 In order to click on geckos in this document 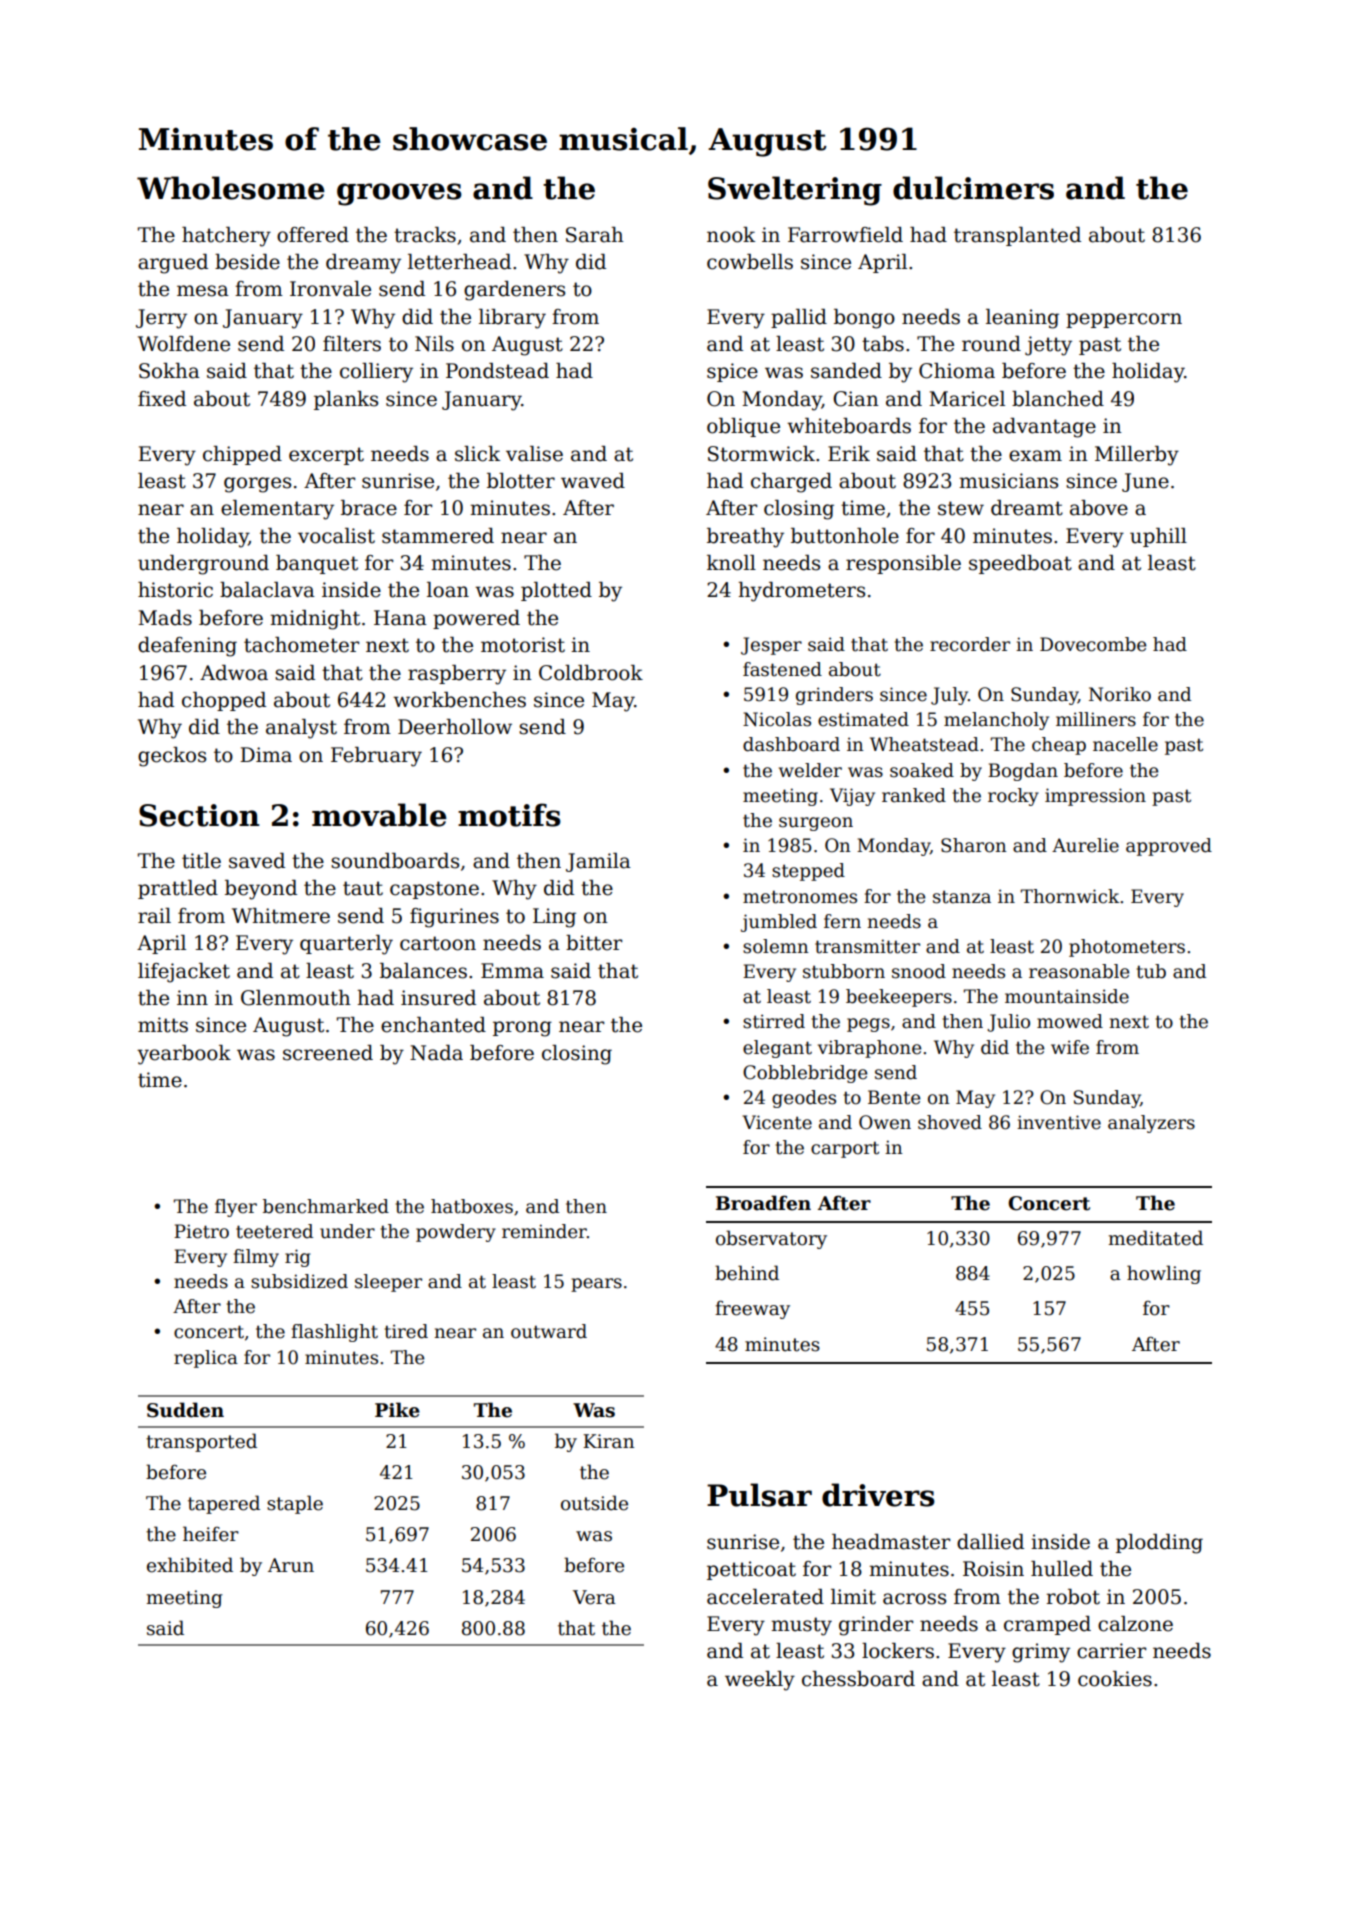, I will do `click(172, 757)`.
